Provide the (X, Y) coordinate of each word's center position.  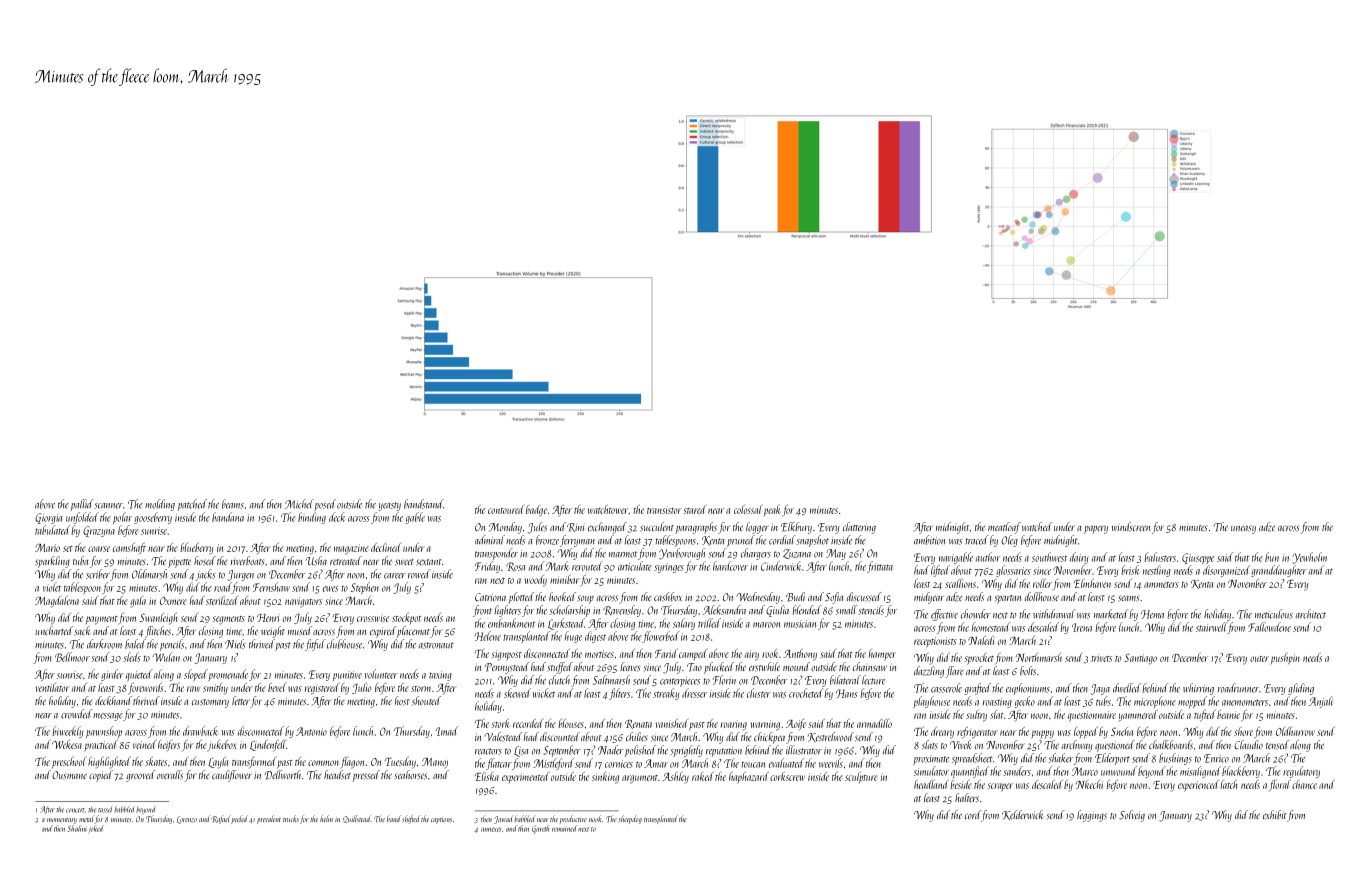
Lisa (521, 751)
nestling (1157, 571)
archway (1077, 746)
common (323, 763)
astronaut (436, 645)
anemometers (1245, 702)
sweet (404, 562)
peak (772, 511)
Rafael (221, 819)
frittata (880, 567)
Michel (299, 504)
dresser (694, 693)
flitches (158, 632)
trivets (1101, 658)
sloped (196, 675)
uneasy (1243, 529)
